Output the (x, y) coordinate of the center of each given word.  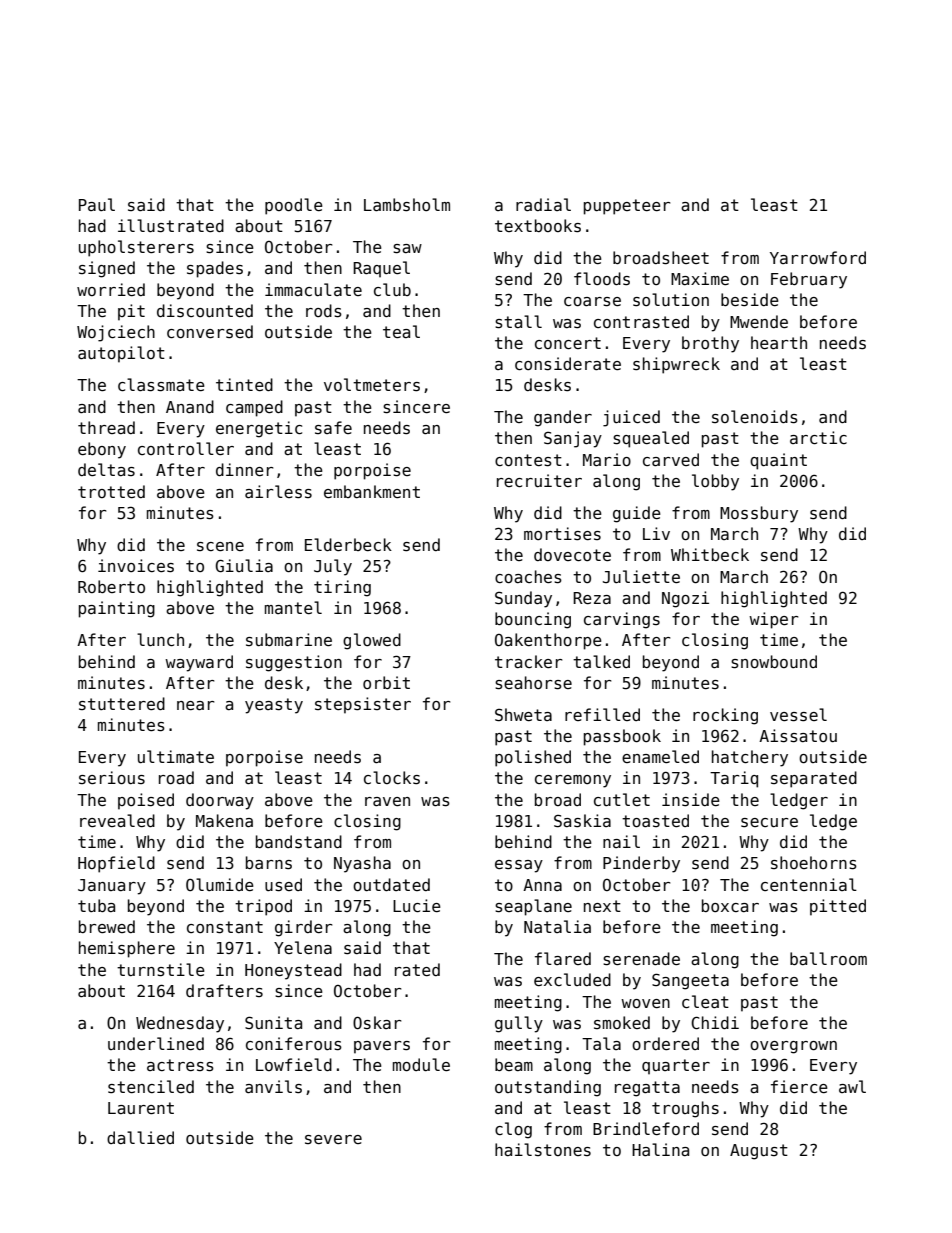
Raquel (381, 269)
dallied (140, 1137)
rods (324, 311)
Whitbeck (710, 554)
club (392, 289)
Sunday (523, 599)
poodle (294, 206)
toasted (655, 821)
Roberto (111, 586)
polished (533, 758)
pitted (838, 907)
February (809, 280)
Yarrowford (818, 258)
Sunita (273, 1022)
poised (146, 801)
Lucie (417, 905)
